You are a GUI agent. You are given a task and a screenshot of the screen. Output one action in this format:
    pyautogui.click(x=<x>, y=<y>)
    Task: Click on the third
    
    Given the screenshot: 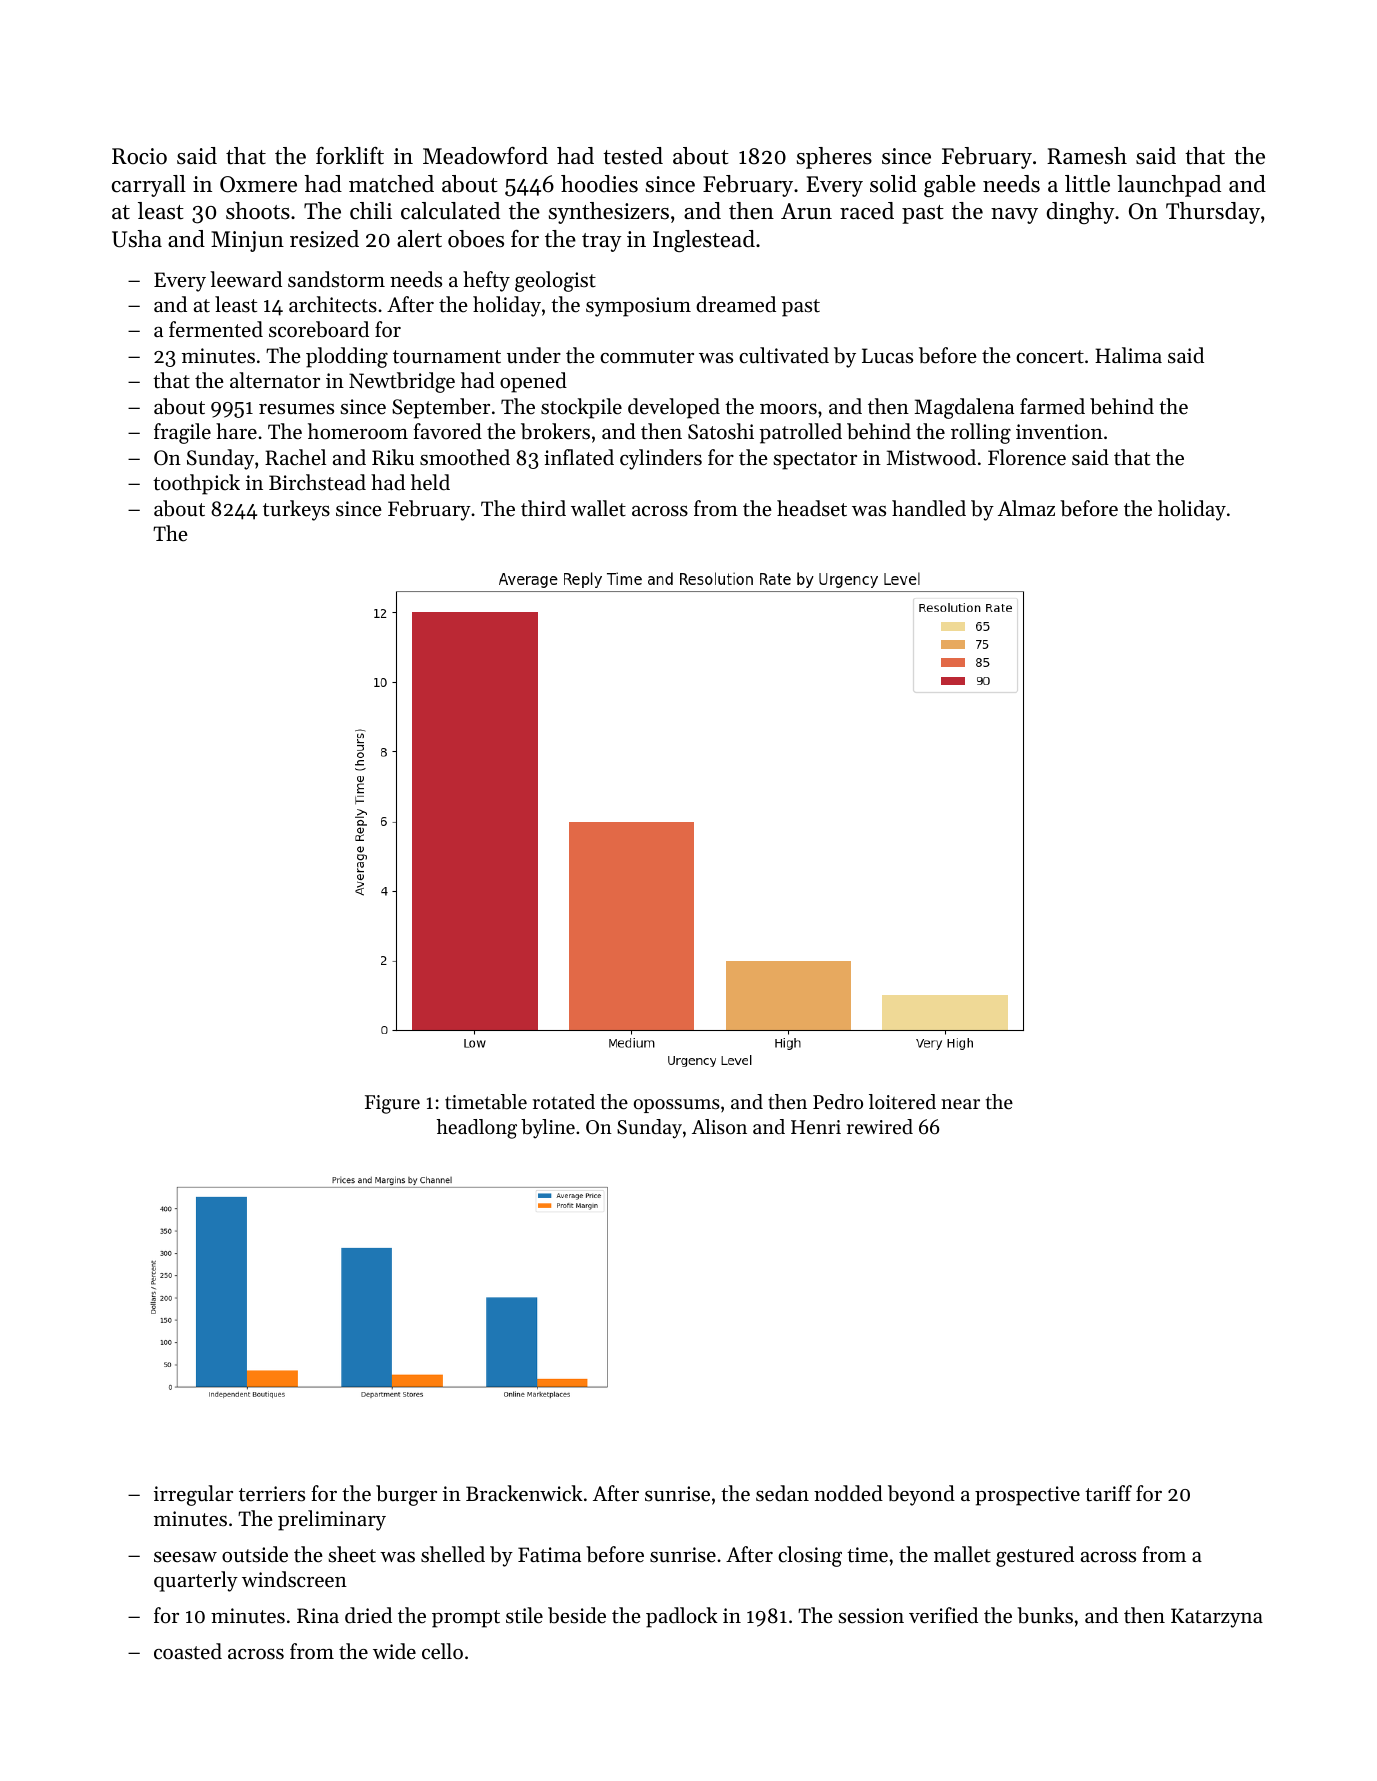 What is the action you would take?
    pyautogui.click(x=543, y=508)
